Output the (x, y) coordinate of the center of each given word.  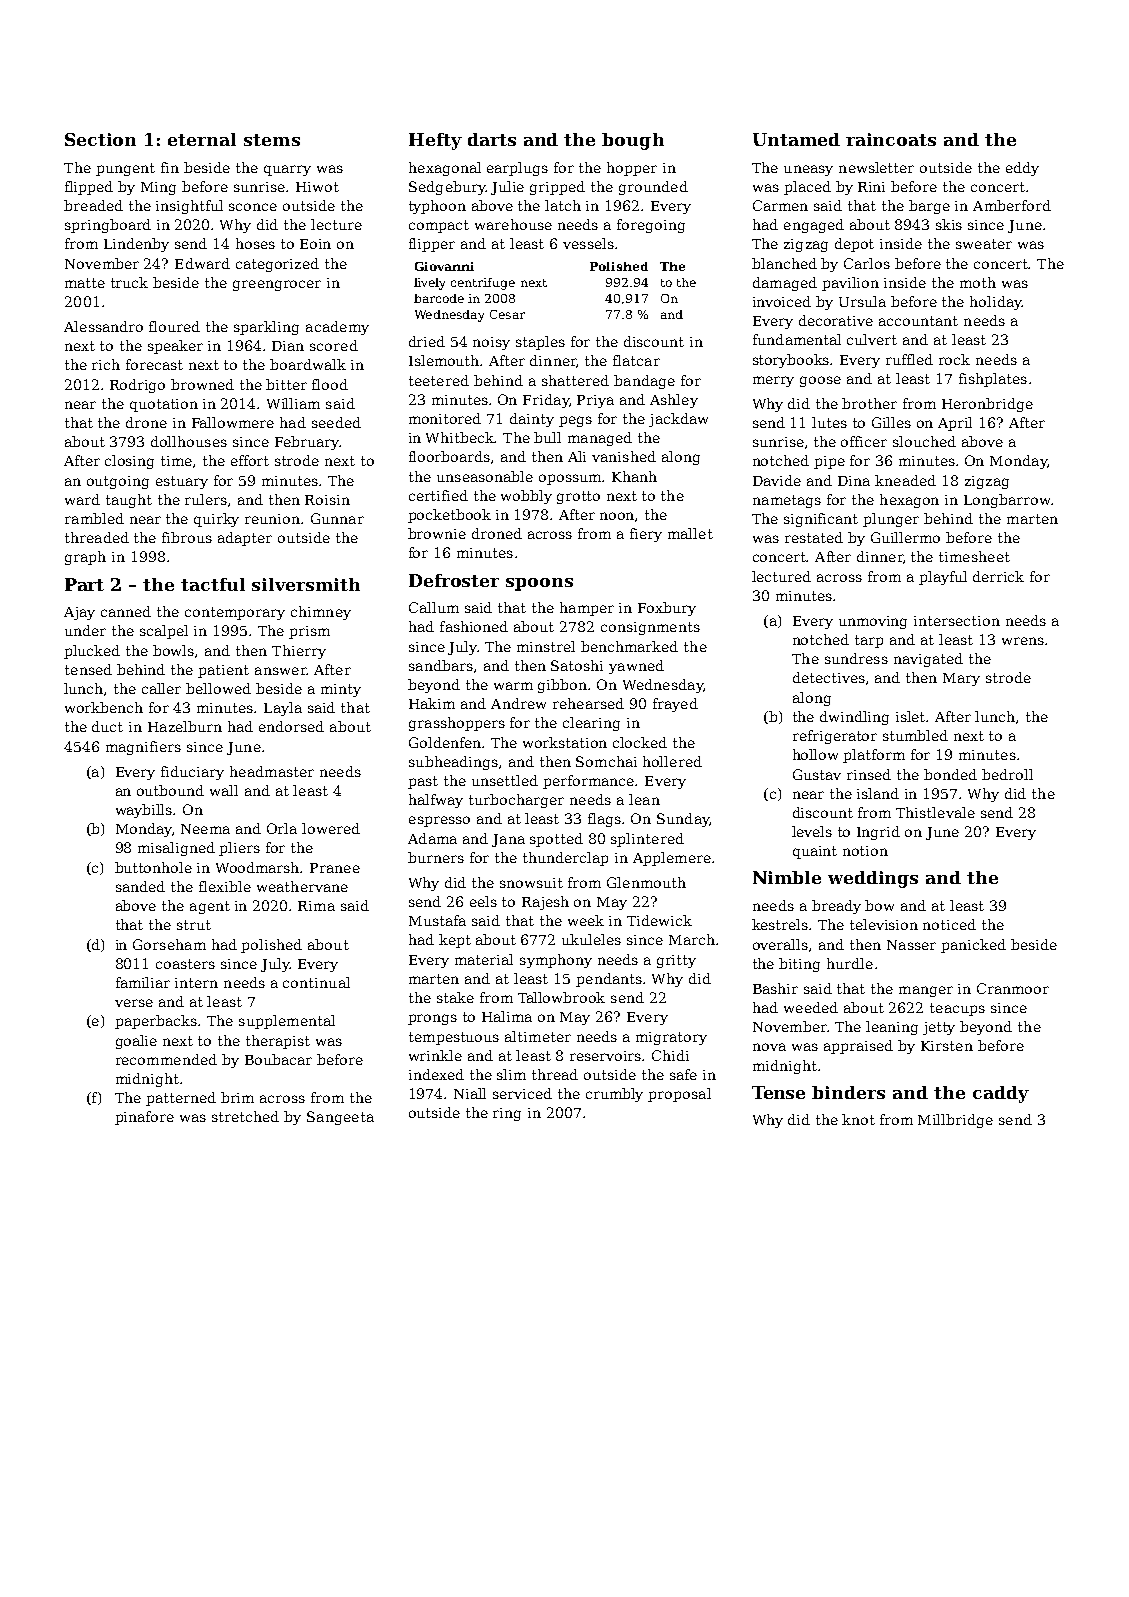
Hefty (435, 141)
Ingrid (878, 833)
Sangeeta (340, 1118)
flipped (89, 188)
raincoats (891, 139)
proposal (679, 1095)
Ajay (79, 613)
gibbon (562, 686)
